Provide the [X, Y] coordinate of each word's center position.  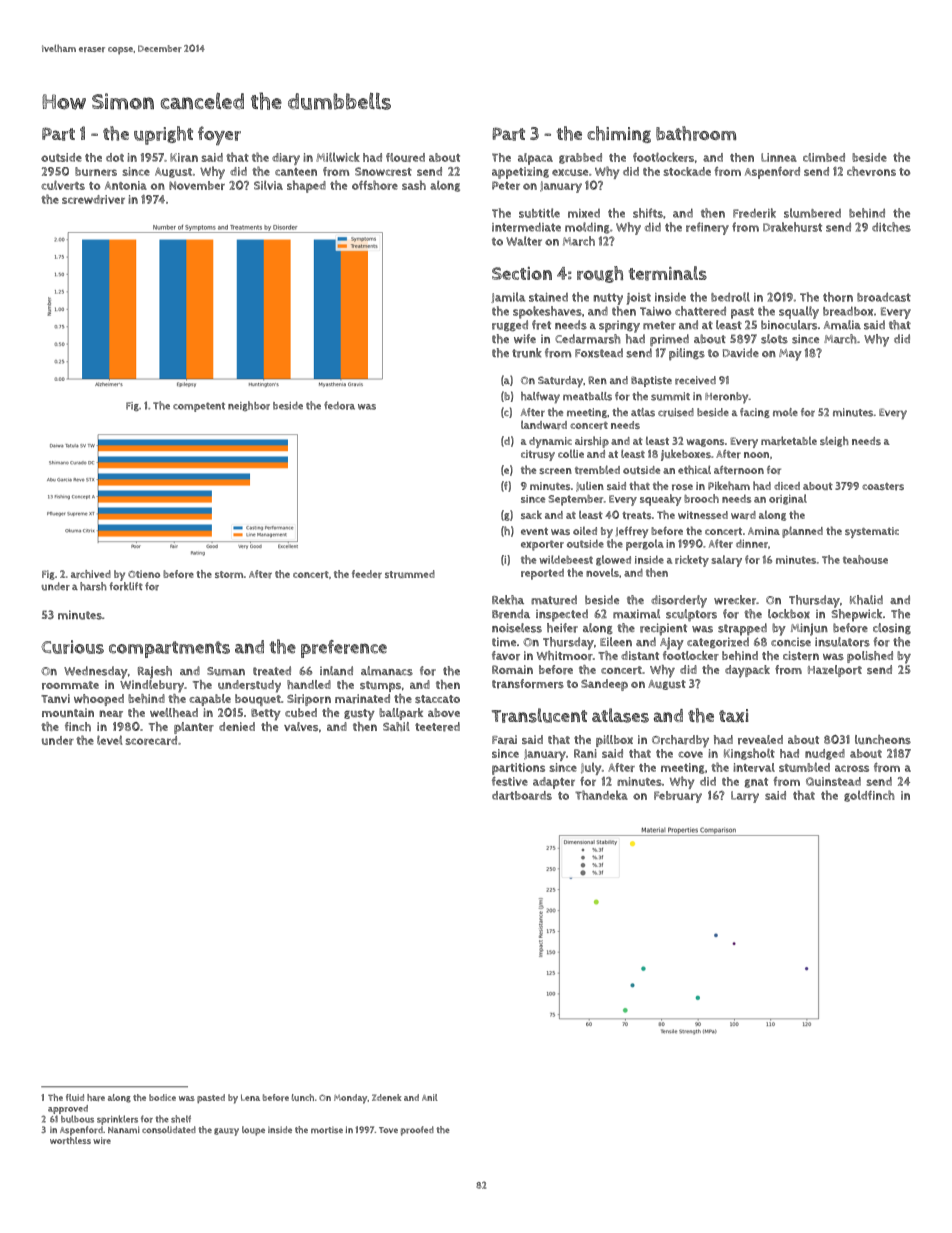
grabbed [580, 158]
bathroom [696, 133]
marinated [362, 699]
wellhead [174, 712]
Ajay [672, 643]
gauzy [226, 1132]
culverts [63, 185]
